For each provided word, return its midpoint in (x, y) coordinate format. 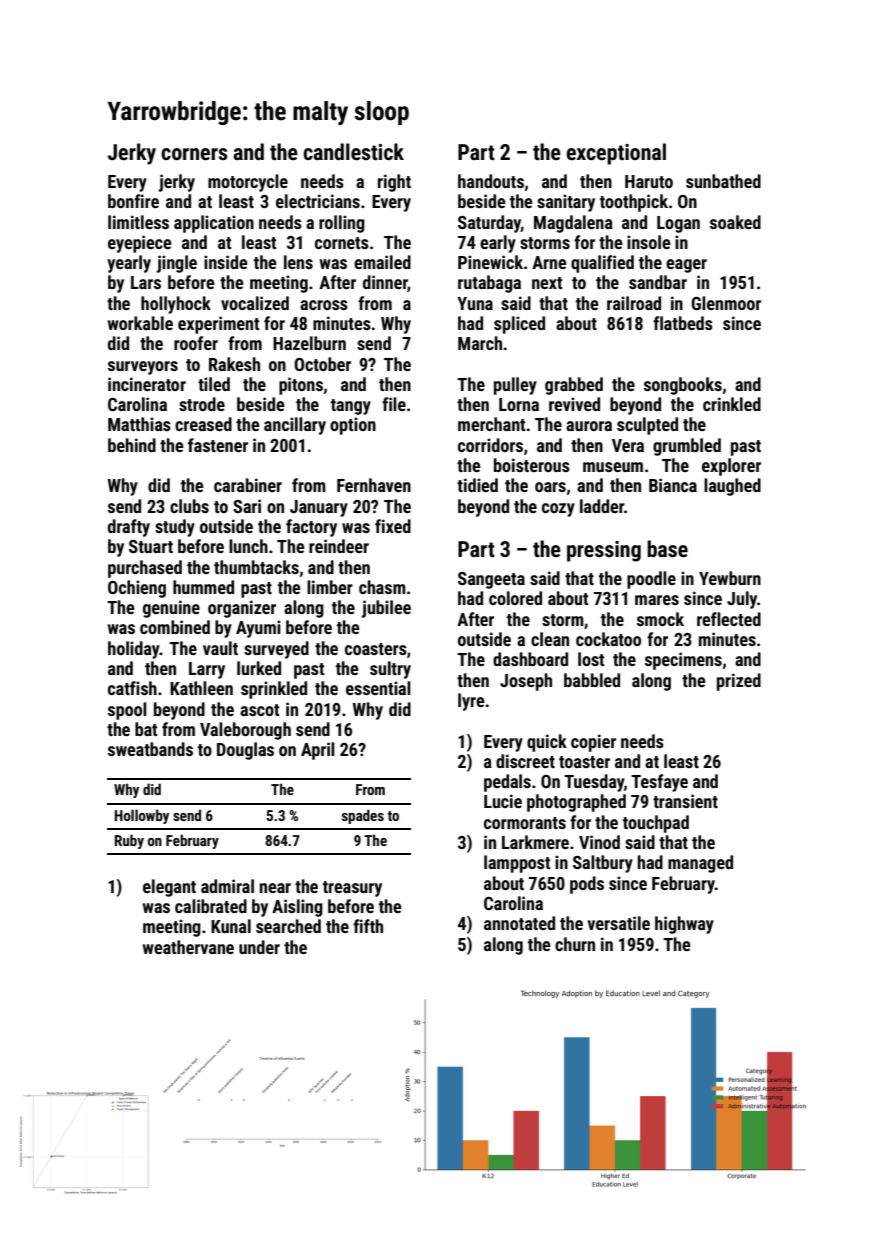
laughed (732, 487)
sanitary (566, 203)
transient (685, 801)
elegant (169, 888)
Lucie (503, 801)
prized (739, 682)
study (175, 528)
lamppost (517, 864)
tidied (477, 485)
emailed (382, 262)
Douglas (245, 751)
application (214, 224)
